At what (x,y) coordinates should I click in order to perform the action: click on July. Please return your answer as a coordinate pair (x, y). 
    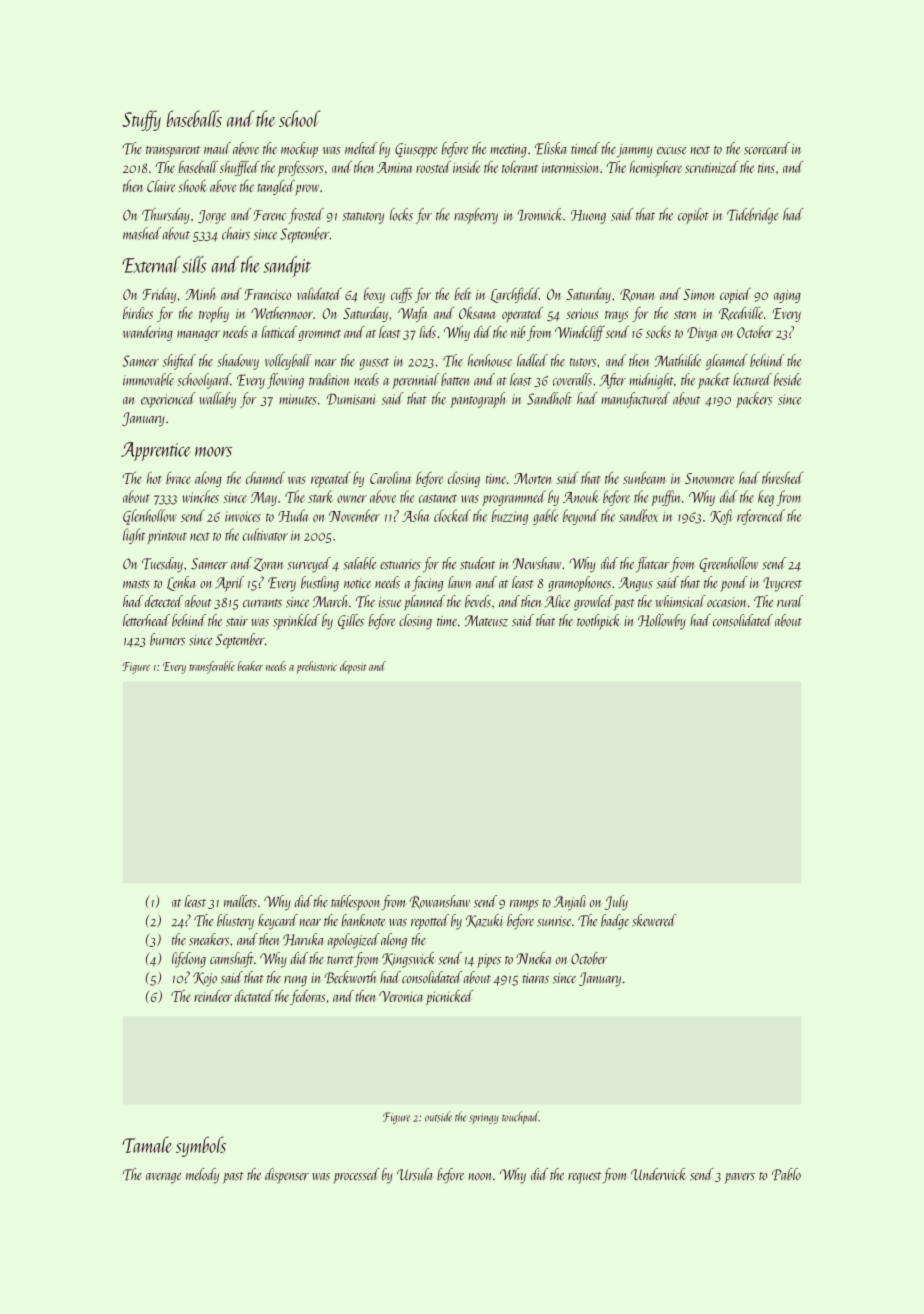
    Looking at the image, I should click on (616, 903).
